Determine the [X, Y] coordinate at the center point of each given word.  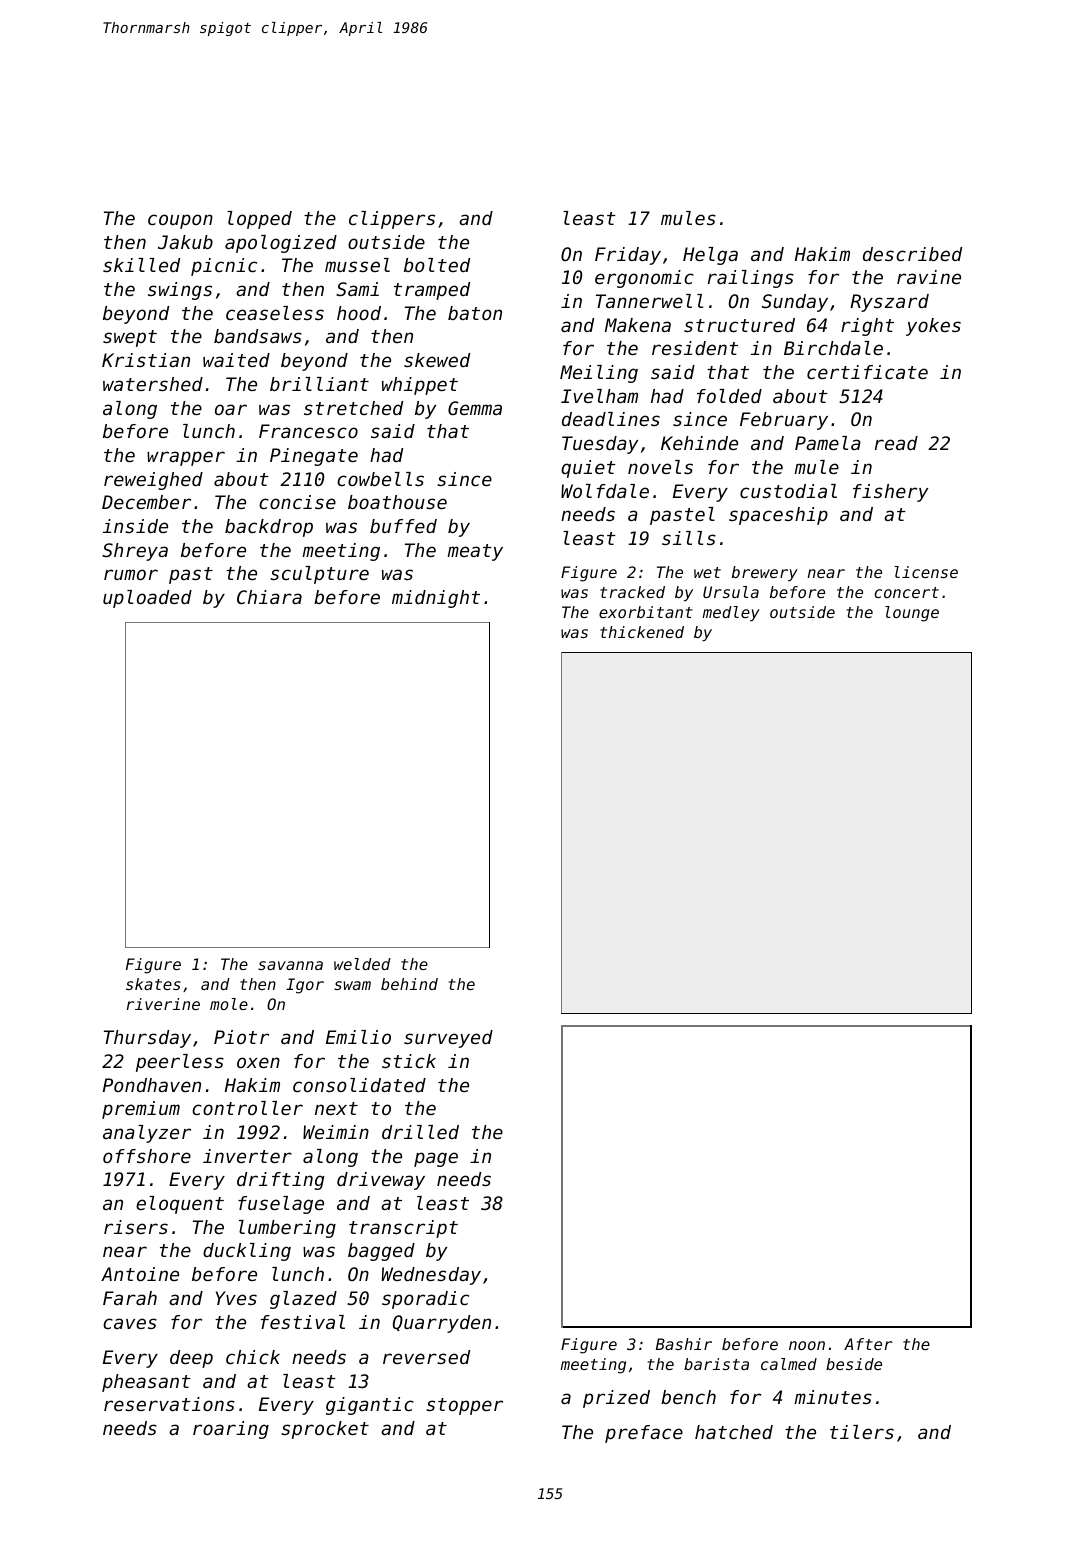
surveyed [448, 1039]
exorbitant [646, 612]
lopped [259, 220]
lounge [912, 614]
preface [644, 1434]
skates [153, 984]
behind [409, 984]
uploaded [147, 599]
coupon [180, 221]
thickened [642, 632]
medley [731, 614]
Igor [305, 986]
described [912, 254]
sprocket [325, 1430]
